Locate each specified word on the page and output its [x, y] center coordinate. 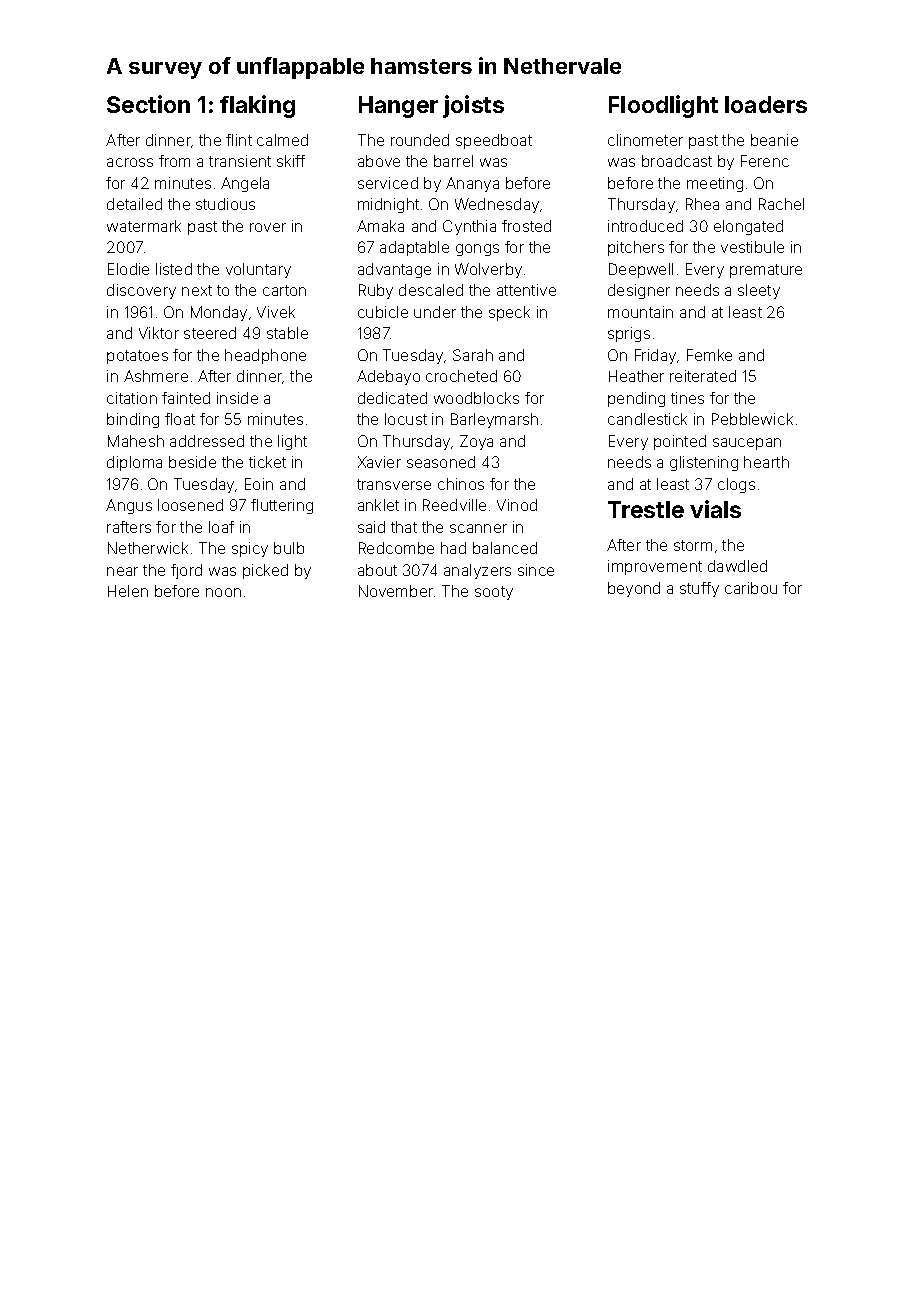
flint [239, 140]
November [396, 591]
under [435, 312]
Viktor [159, 333]
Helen [128, 591]
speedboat [494, 141]
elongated [748, 227]
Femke [709, 355]
